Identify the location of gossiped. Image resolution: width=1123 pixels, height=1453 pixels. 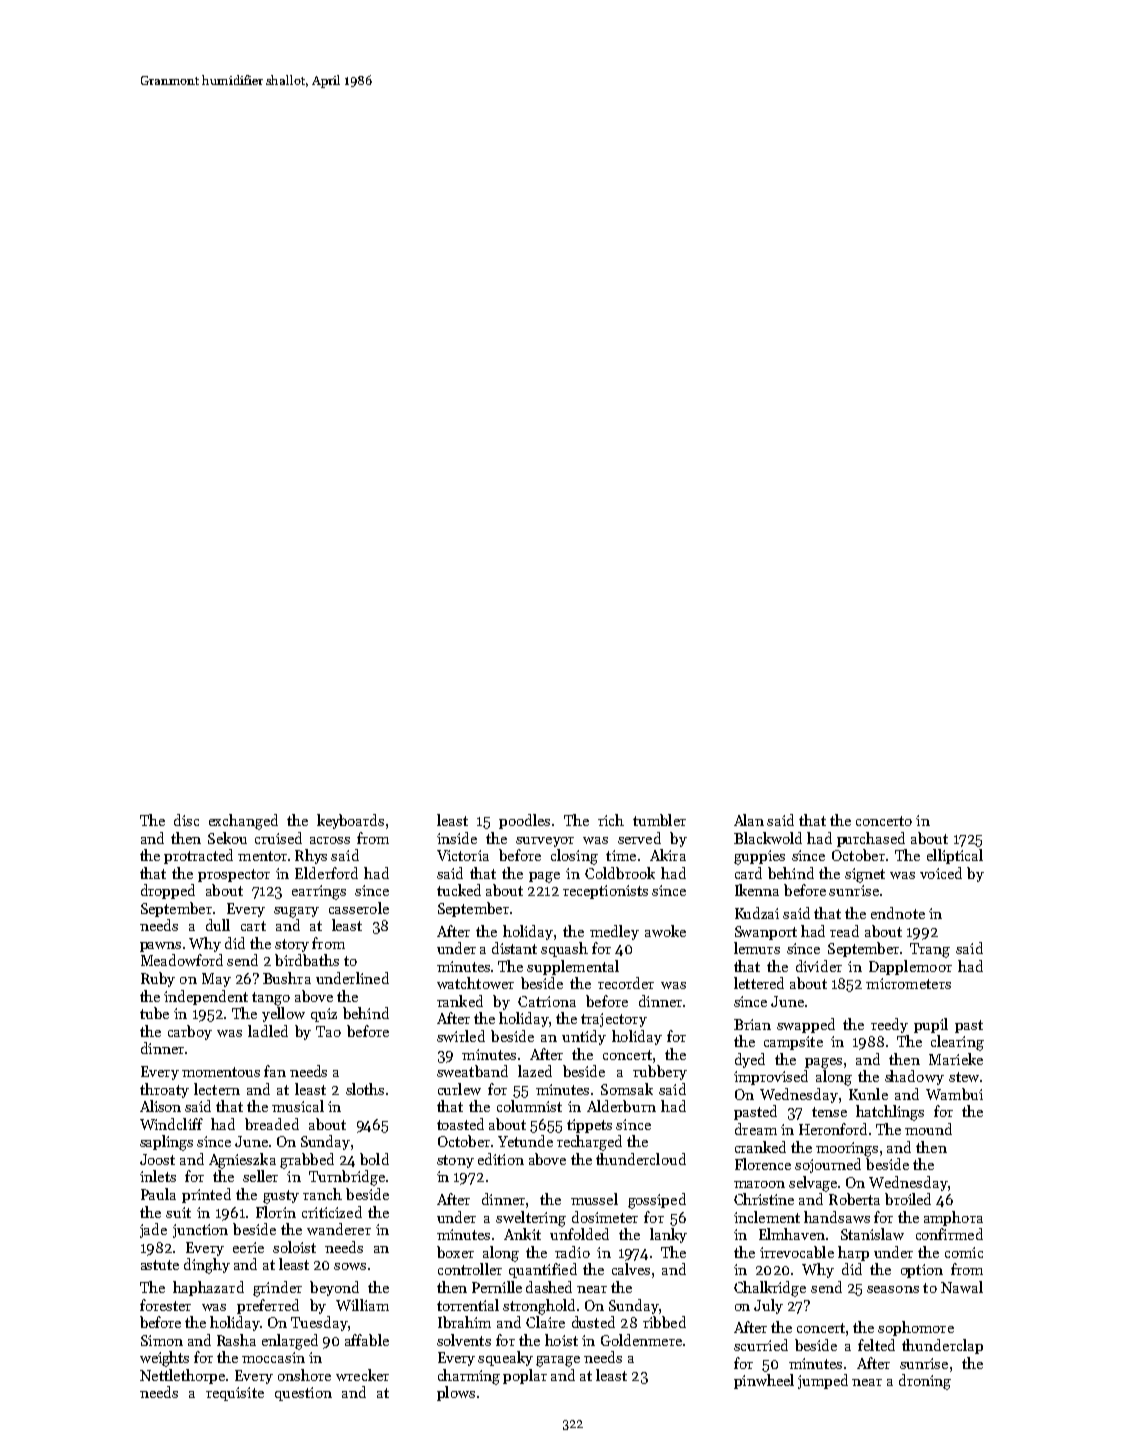
(657, 1201).
